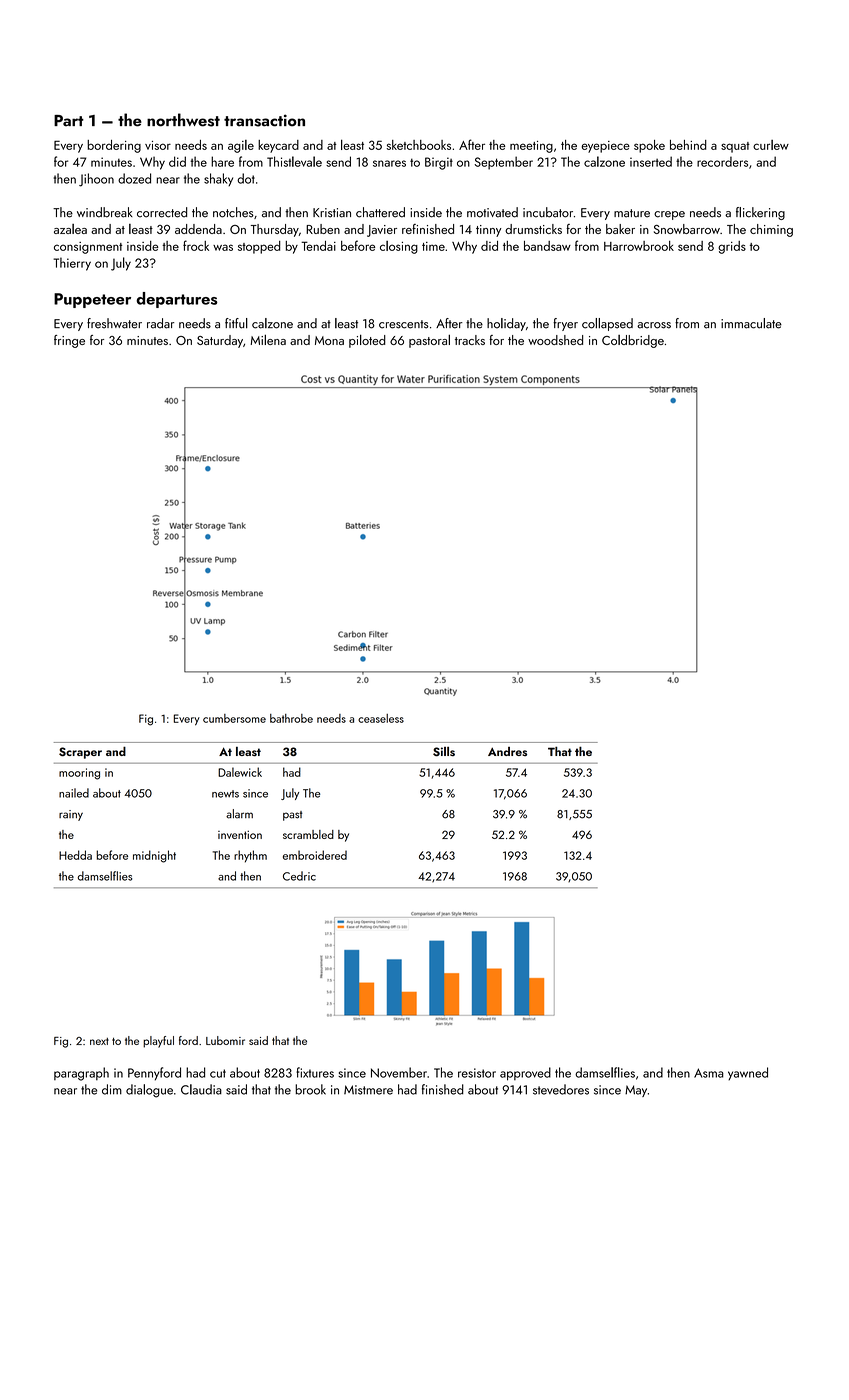 The image size is (849, 1400). I want to click on woodshed, so click(555, 340).
